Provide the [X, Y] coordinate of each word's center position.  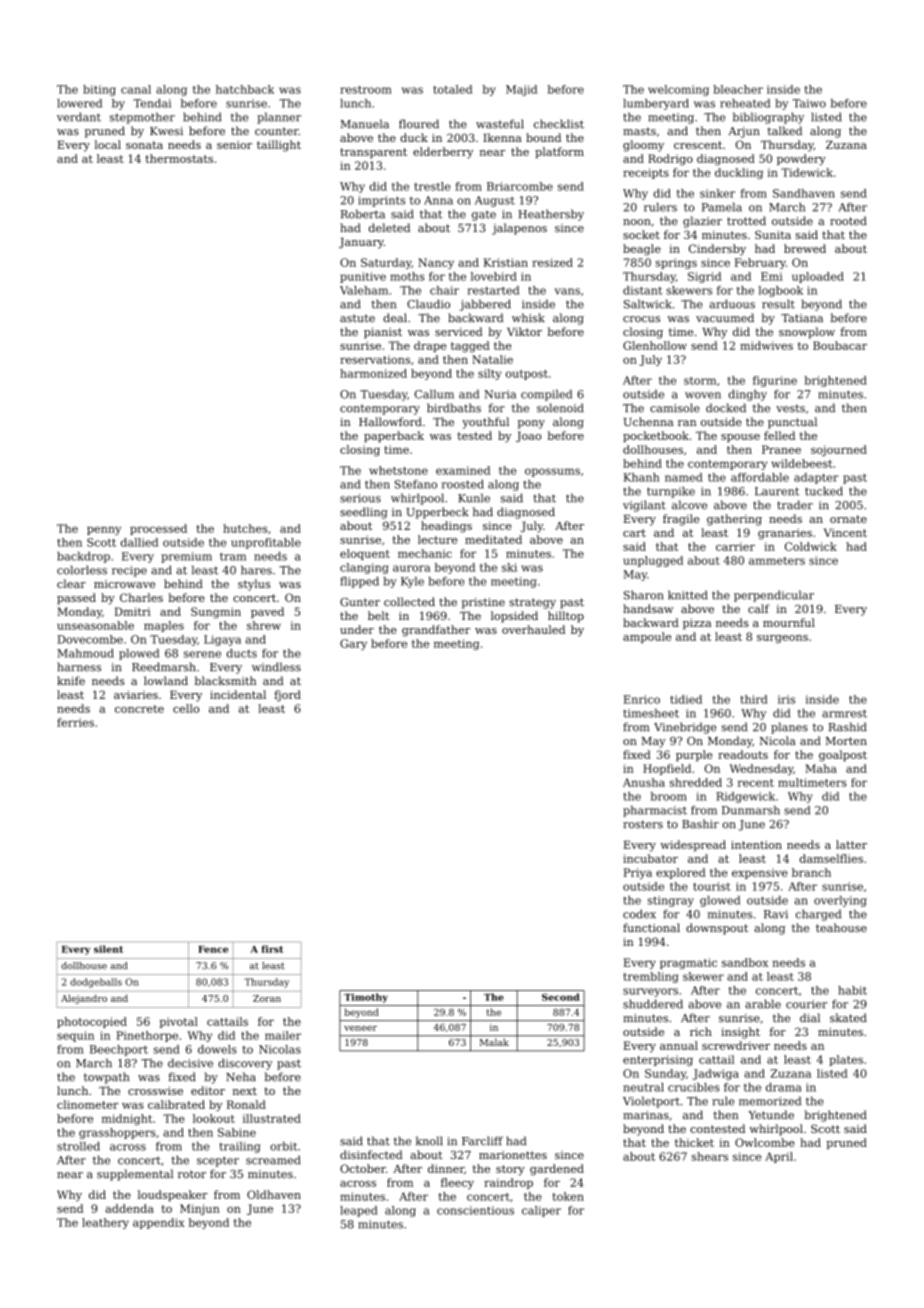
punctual [792, 423]
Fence [213, 949]
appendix [159, 1223]
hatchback [245, 89]
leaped [359, 1211]
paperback [394, 436]
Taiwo [809, 103]
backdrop [83, 557]
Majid [521, 90]
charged [818, 915]
